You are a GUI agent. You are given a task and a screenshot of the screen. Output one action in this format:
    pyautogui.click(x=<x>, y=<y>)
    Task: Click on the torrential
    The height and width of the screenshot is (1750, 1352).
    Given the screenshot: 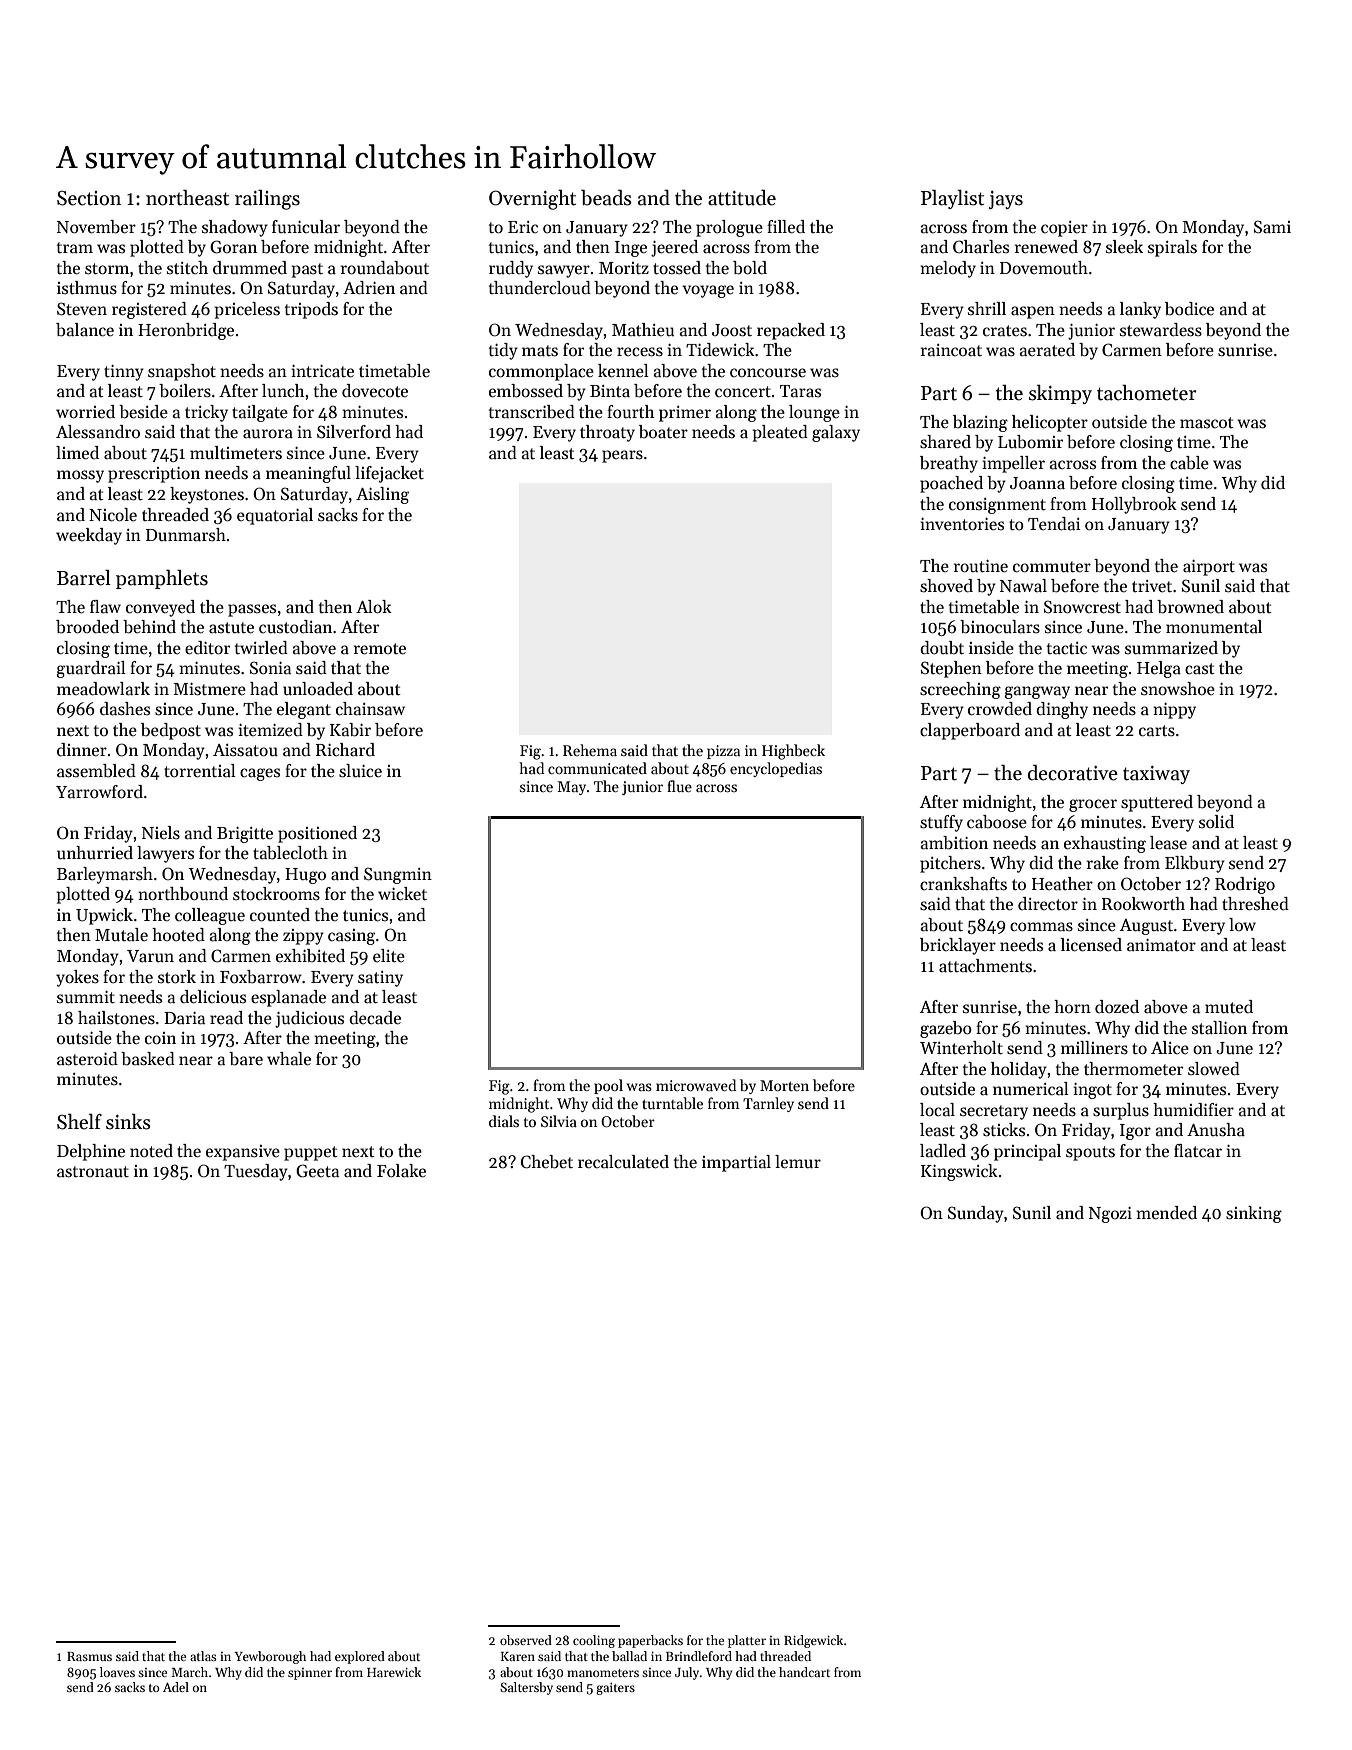 What is the action you would take?
    pyautogui.click(x=200, y=771)
